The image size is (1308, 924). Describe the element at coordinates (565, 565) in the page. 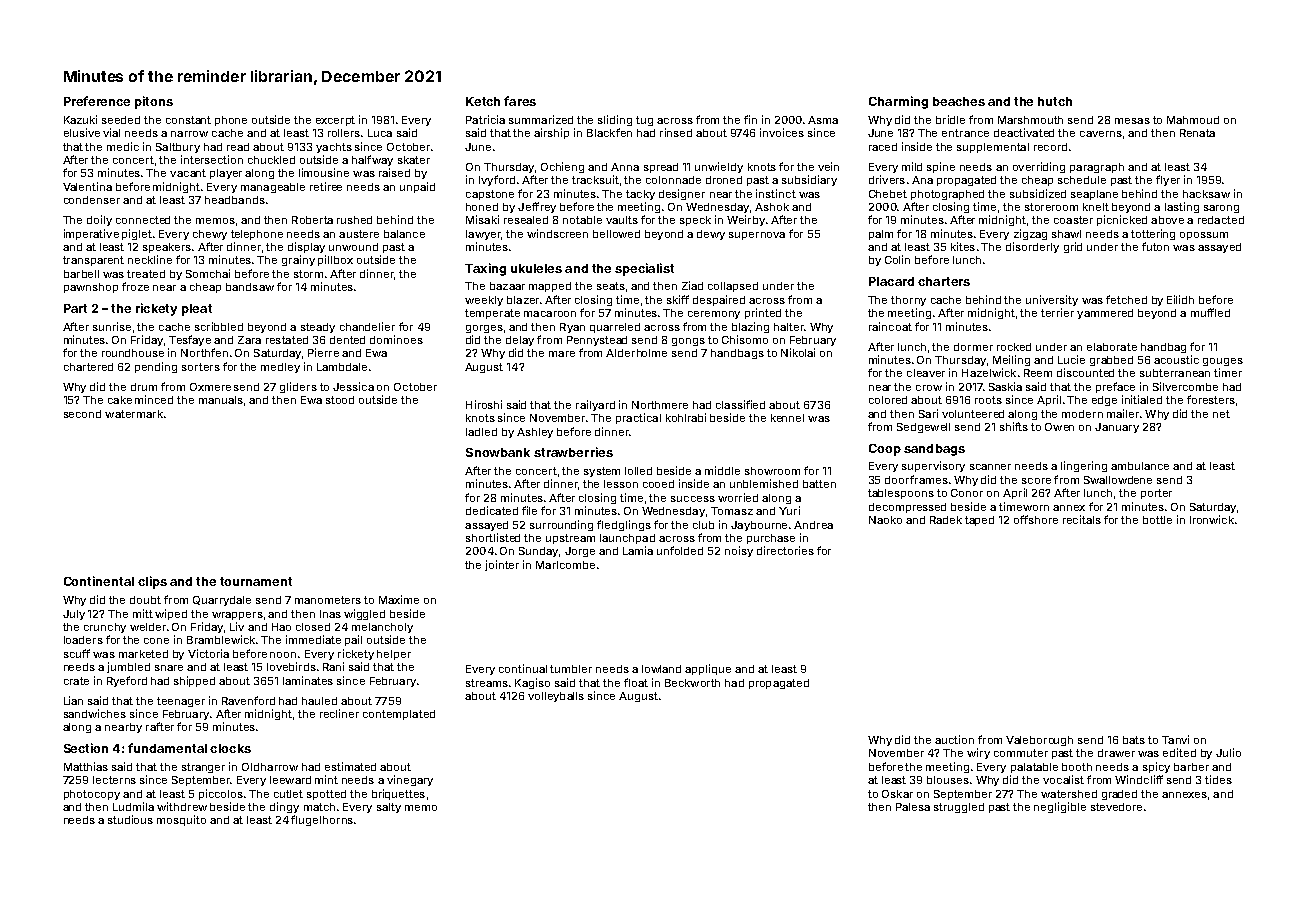

I see `Marlcombe` at that location.
